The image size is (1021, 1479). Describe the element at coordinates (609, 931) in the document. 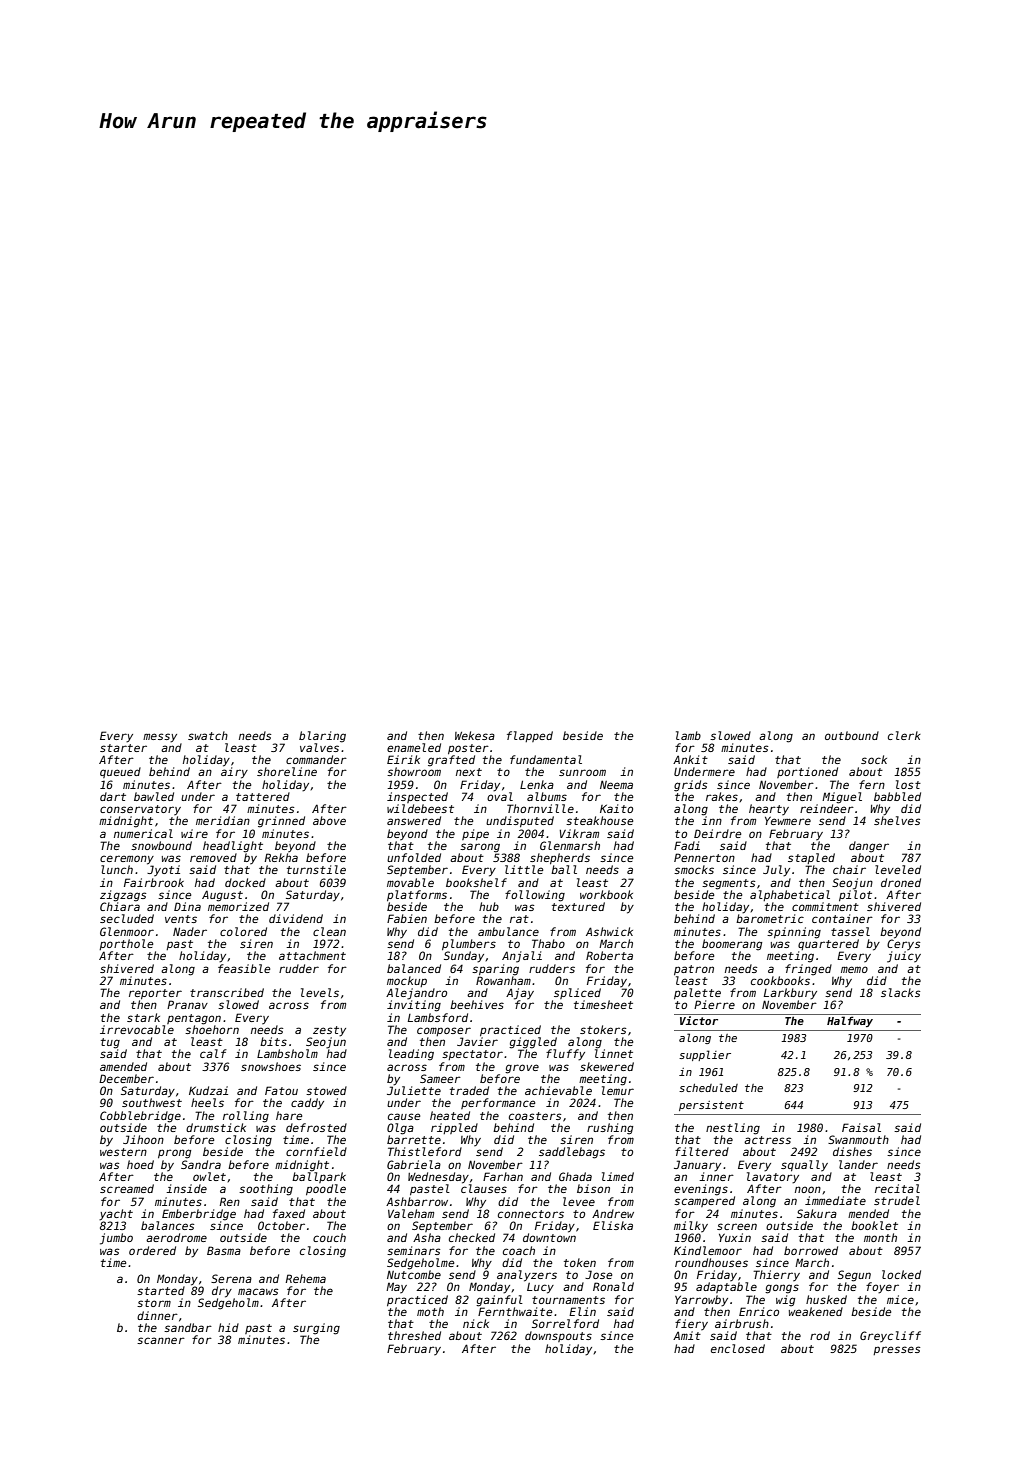

I see `Ashwick` at that location.
